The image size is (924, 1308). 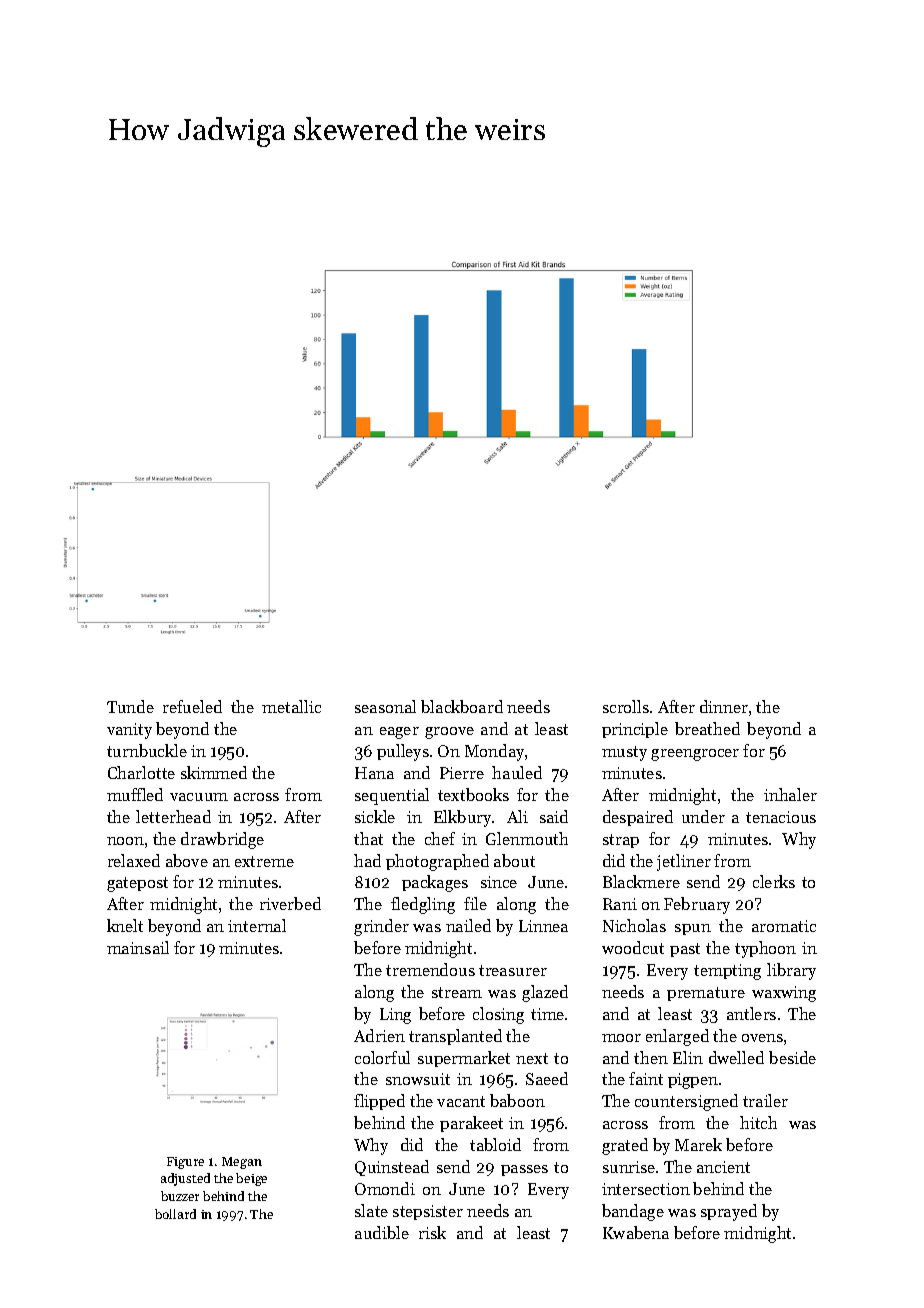 I want to click on tabloid, so click(x=495, y=1144).
